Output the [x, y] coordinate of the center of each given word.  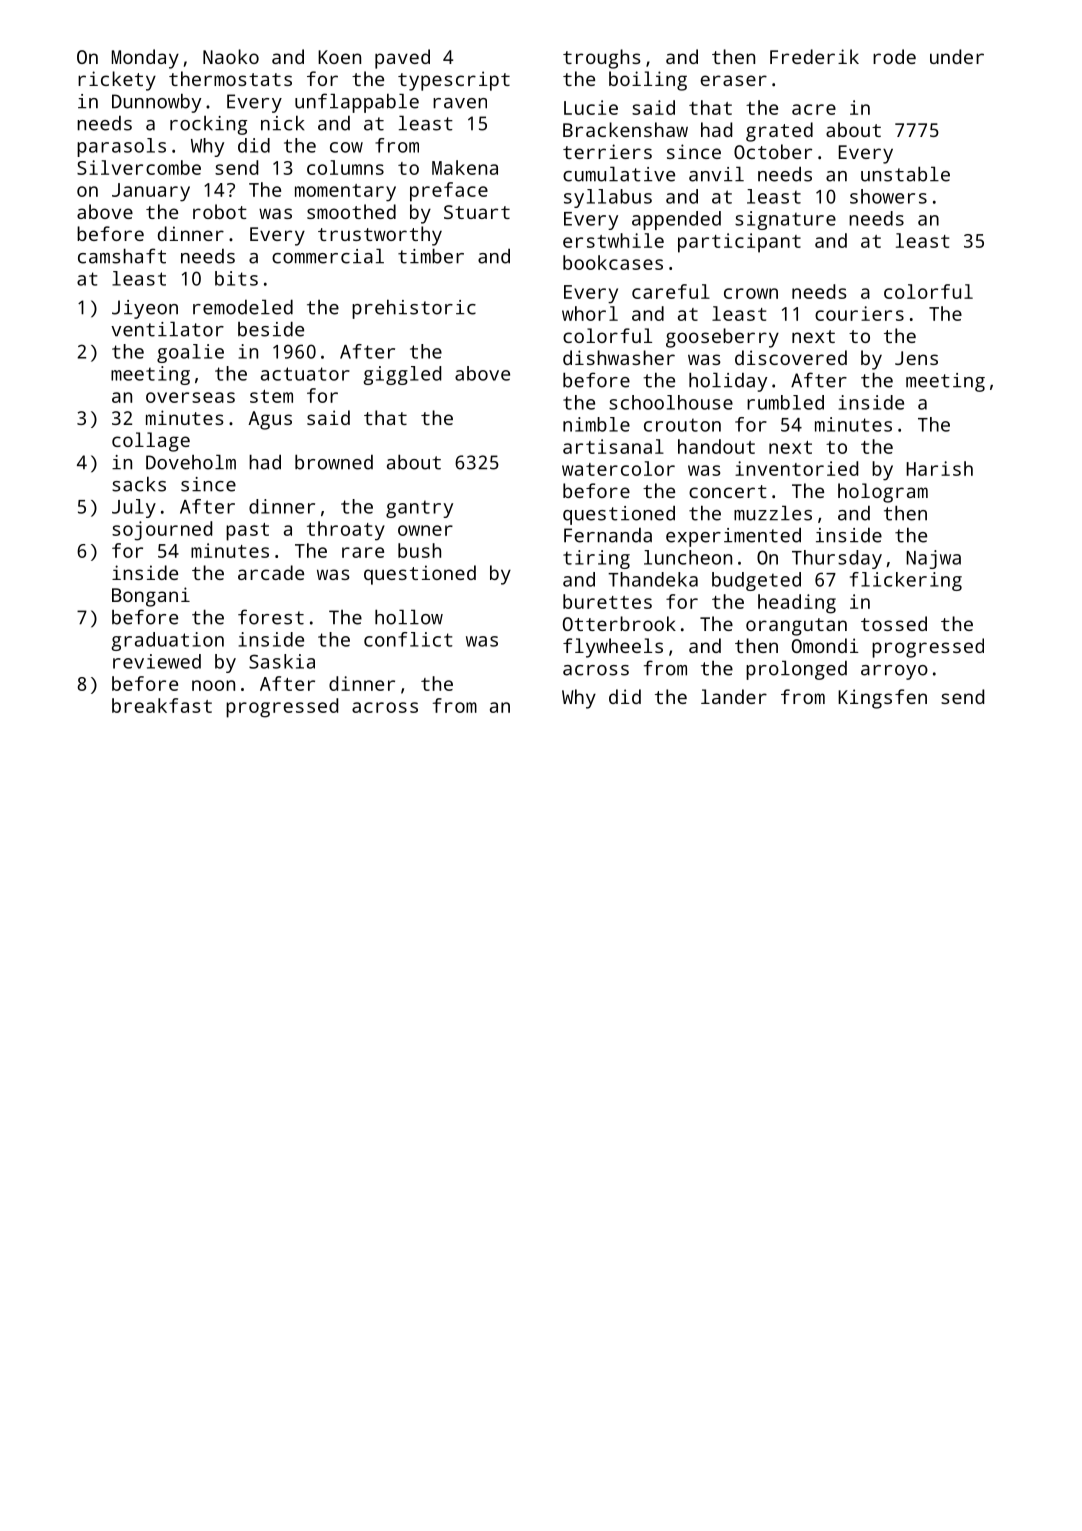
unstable [905, 174]
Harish [939, 468]
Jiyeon [145, 309]
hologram [883, 493]
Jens [916, 358]
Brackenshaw [625, 129]
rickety [117, 81]
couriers [859, 313]
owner [425, 530]
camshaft [122, 256]
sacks [139, 484]
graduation [167, 641]
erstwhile [613, 240]
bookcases [613, 262]
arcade [271, 572]
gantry [419, 509]
